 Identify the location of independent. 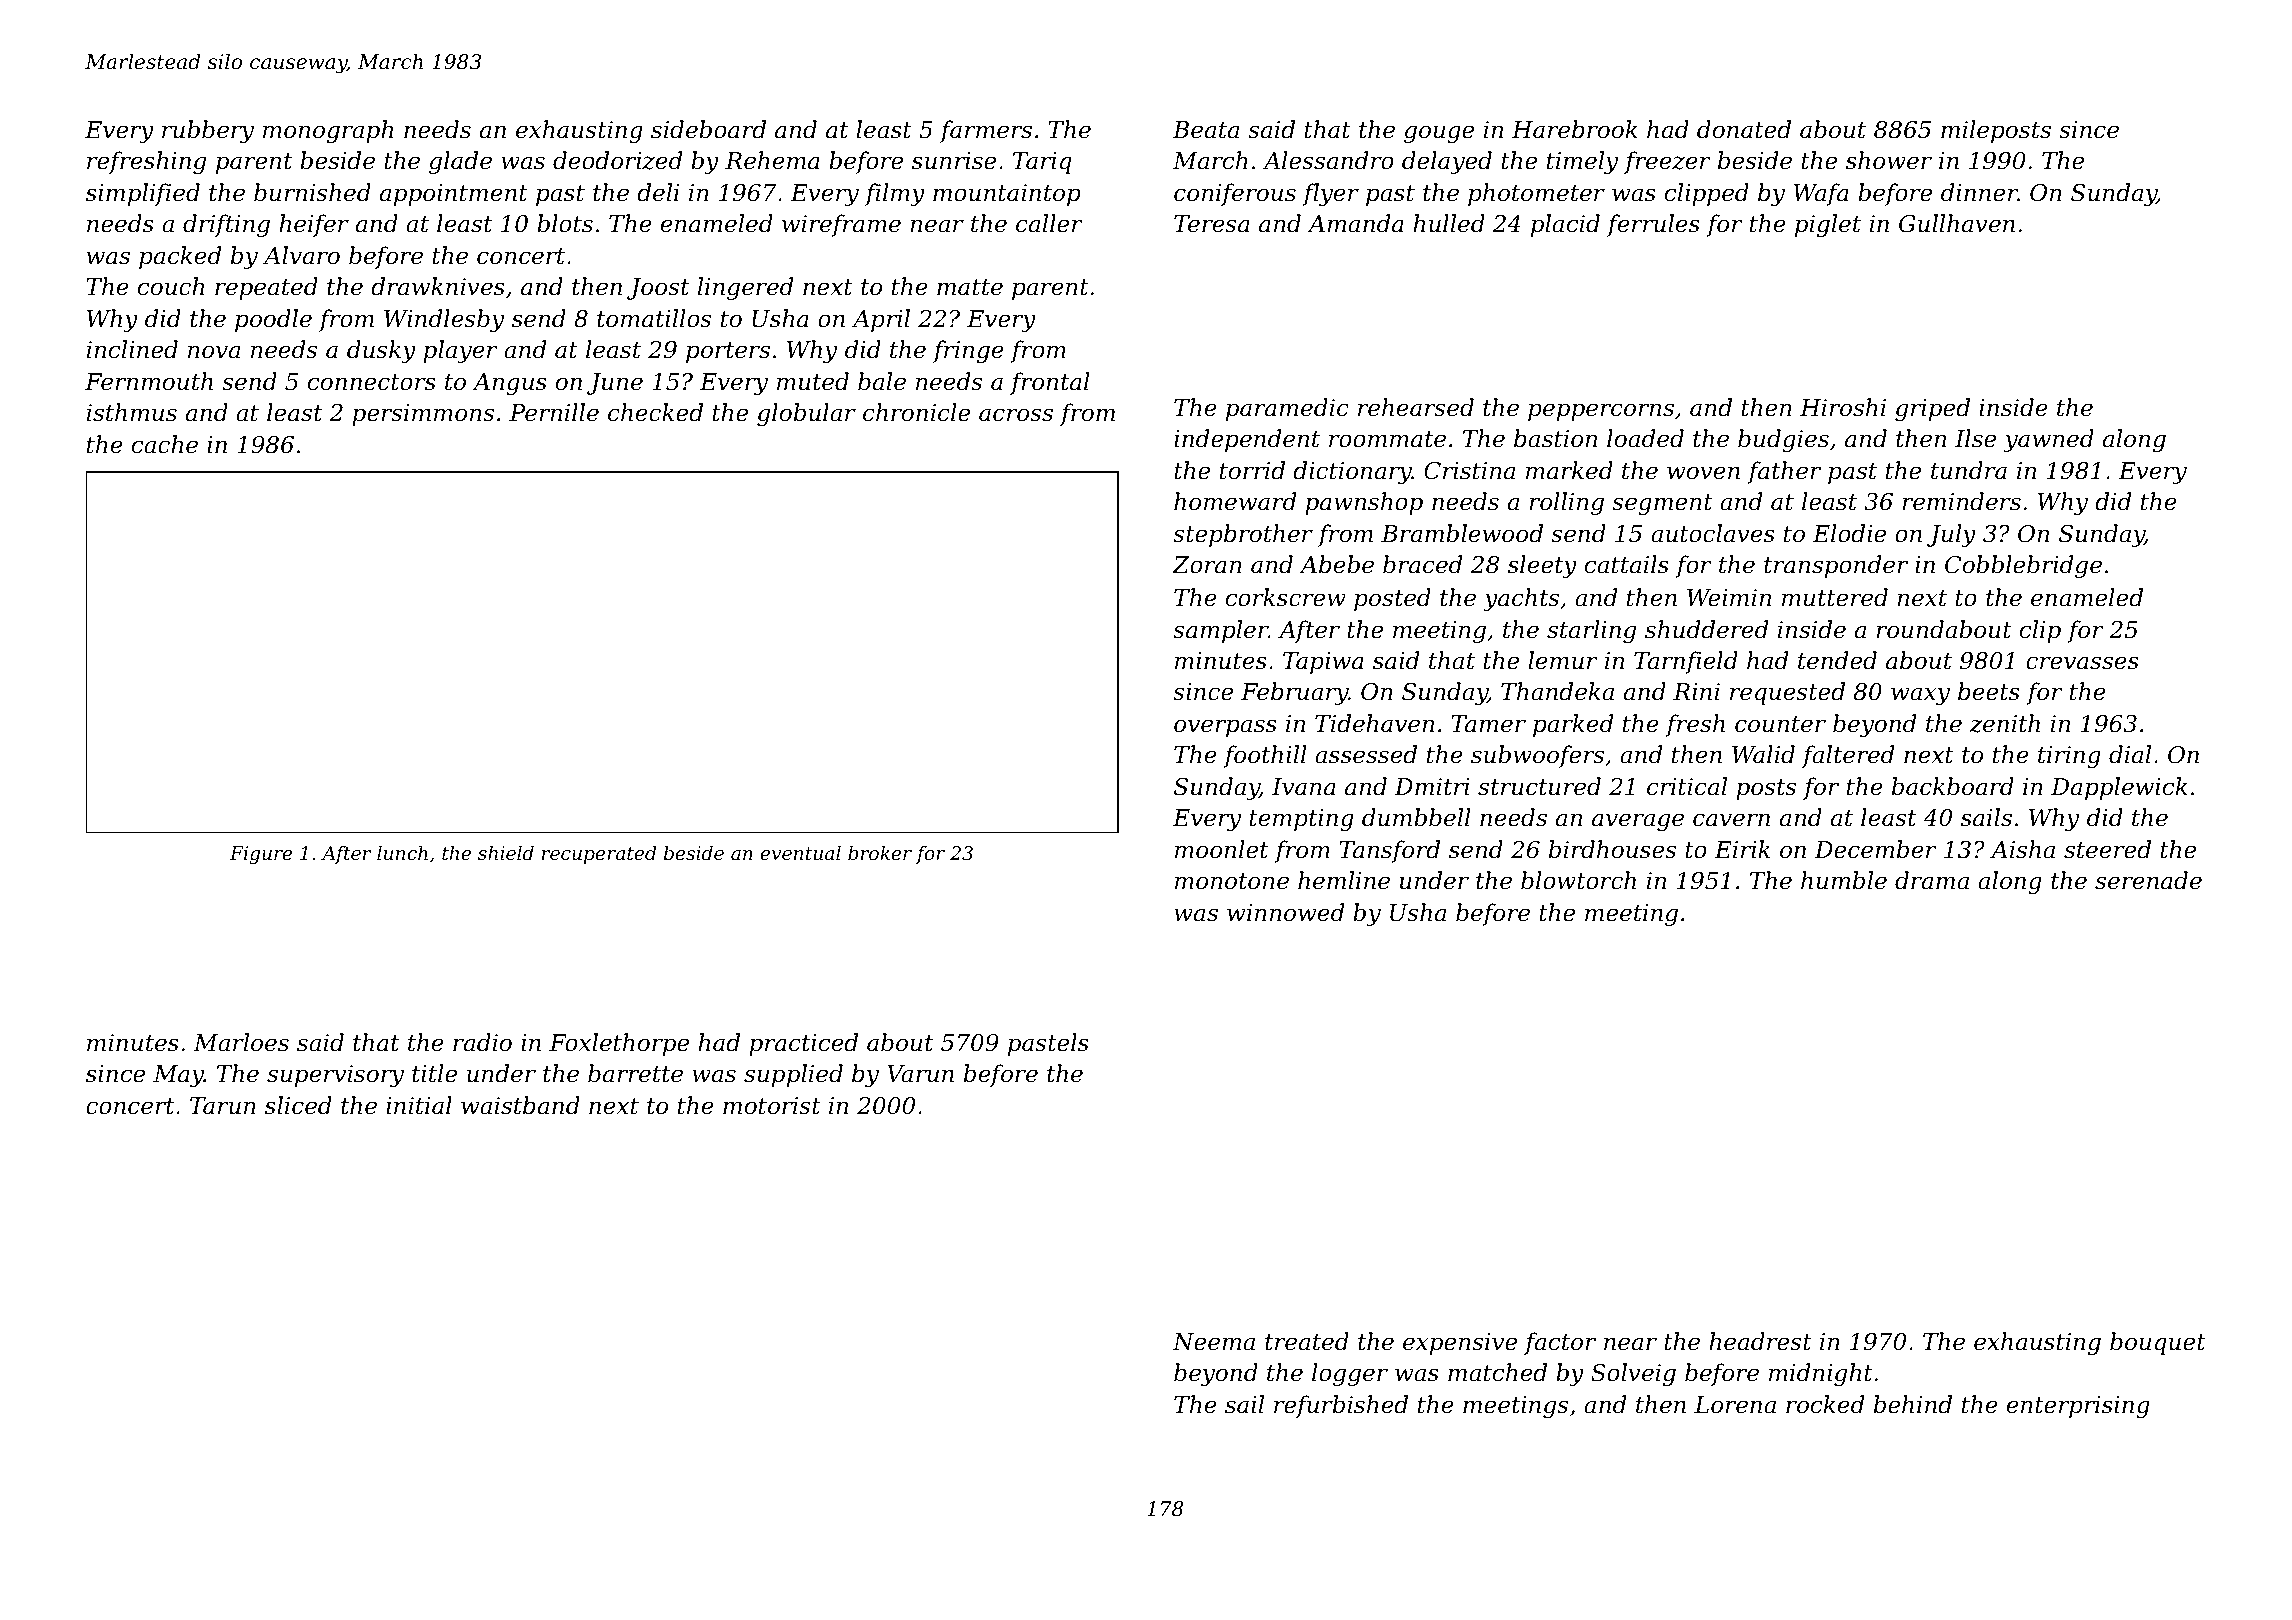
(1247, 440).
